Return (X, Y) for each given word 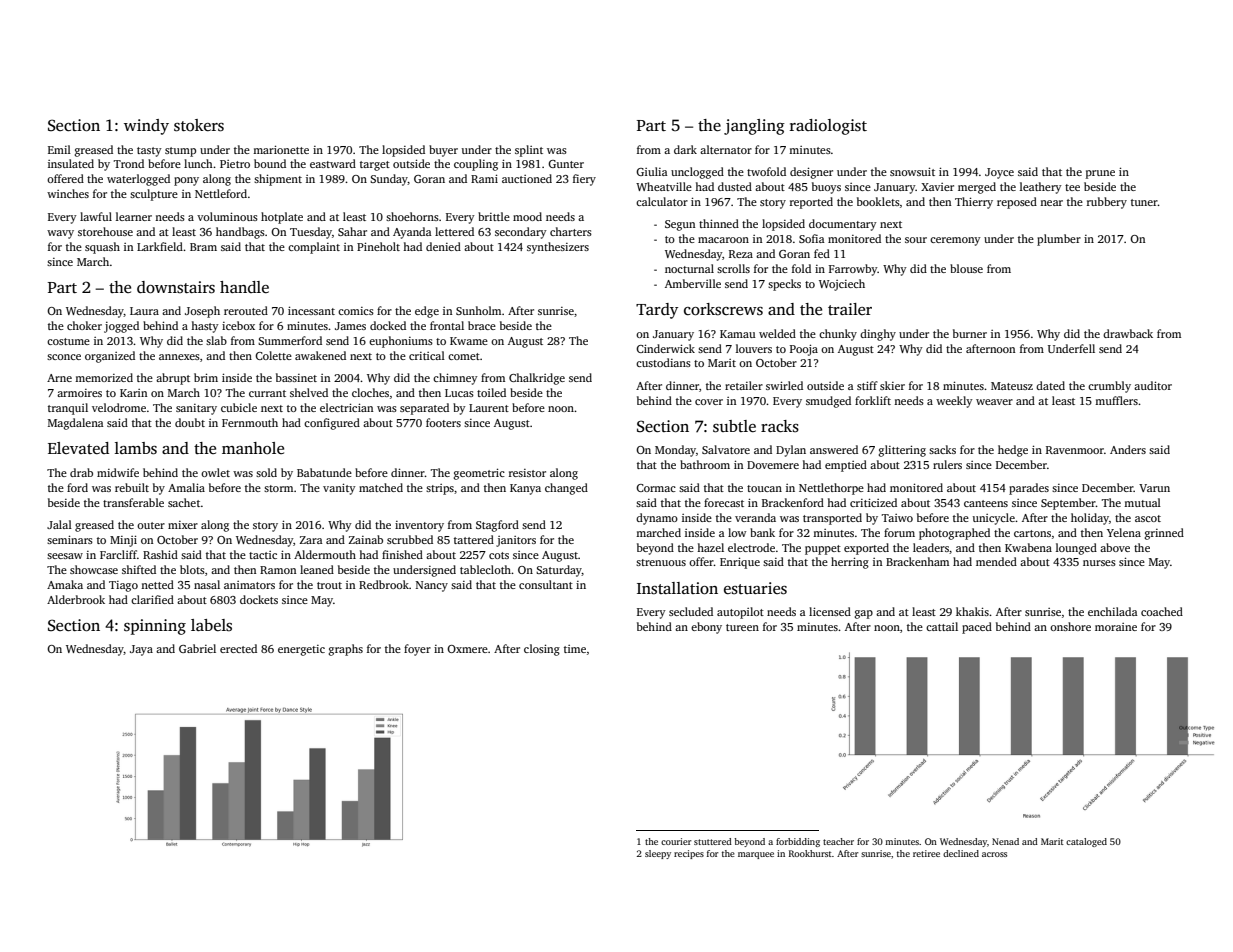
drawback (1128, 333)
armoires (79, 393)
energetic (301, 650)
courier (676, 841)
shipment (278, 180)
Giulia (652, 171)
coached (1162, 611)
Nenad (1005, 841)
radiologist (828, 127)
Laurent (489, 408)
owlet (215, 472)
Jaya (141, 650)
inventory (419, 526)
